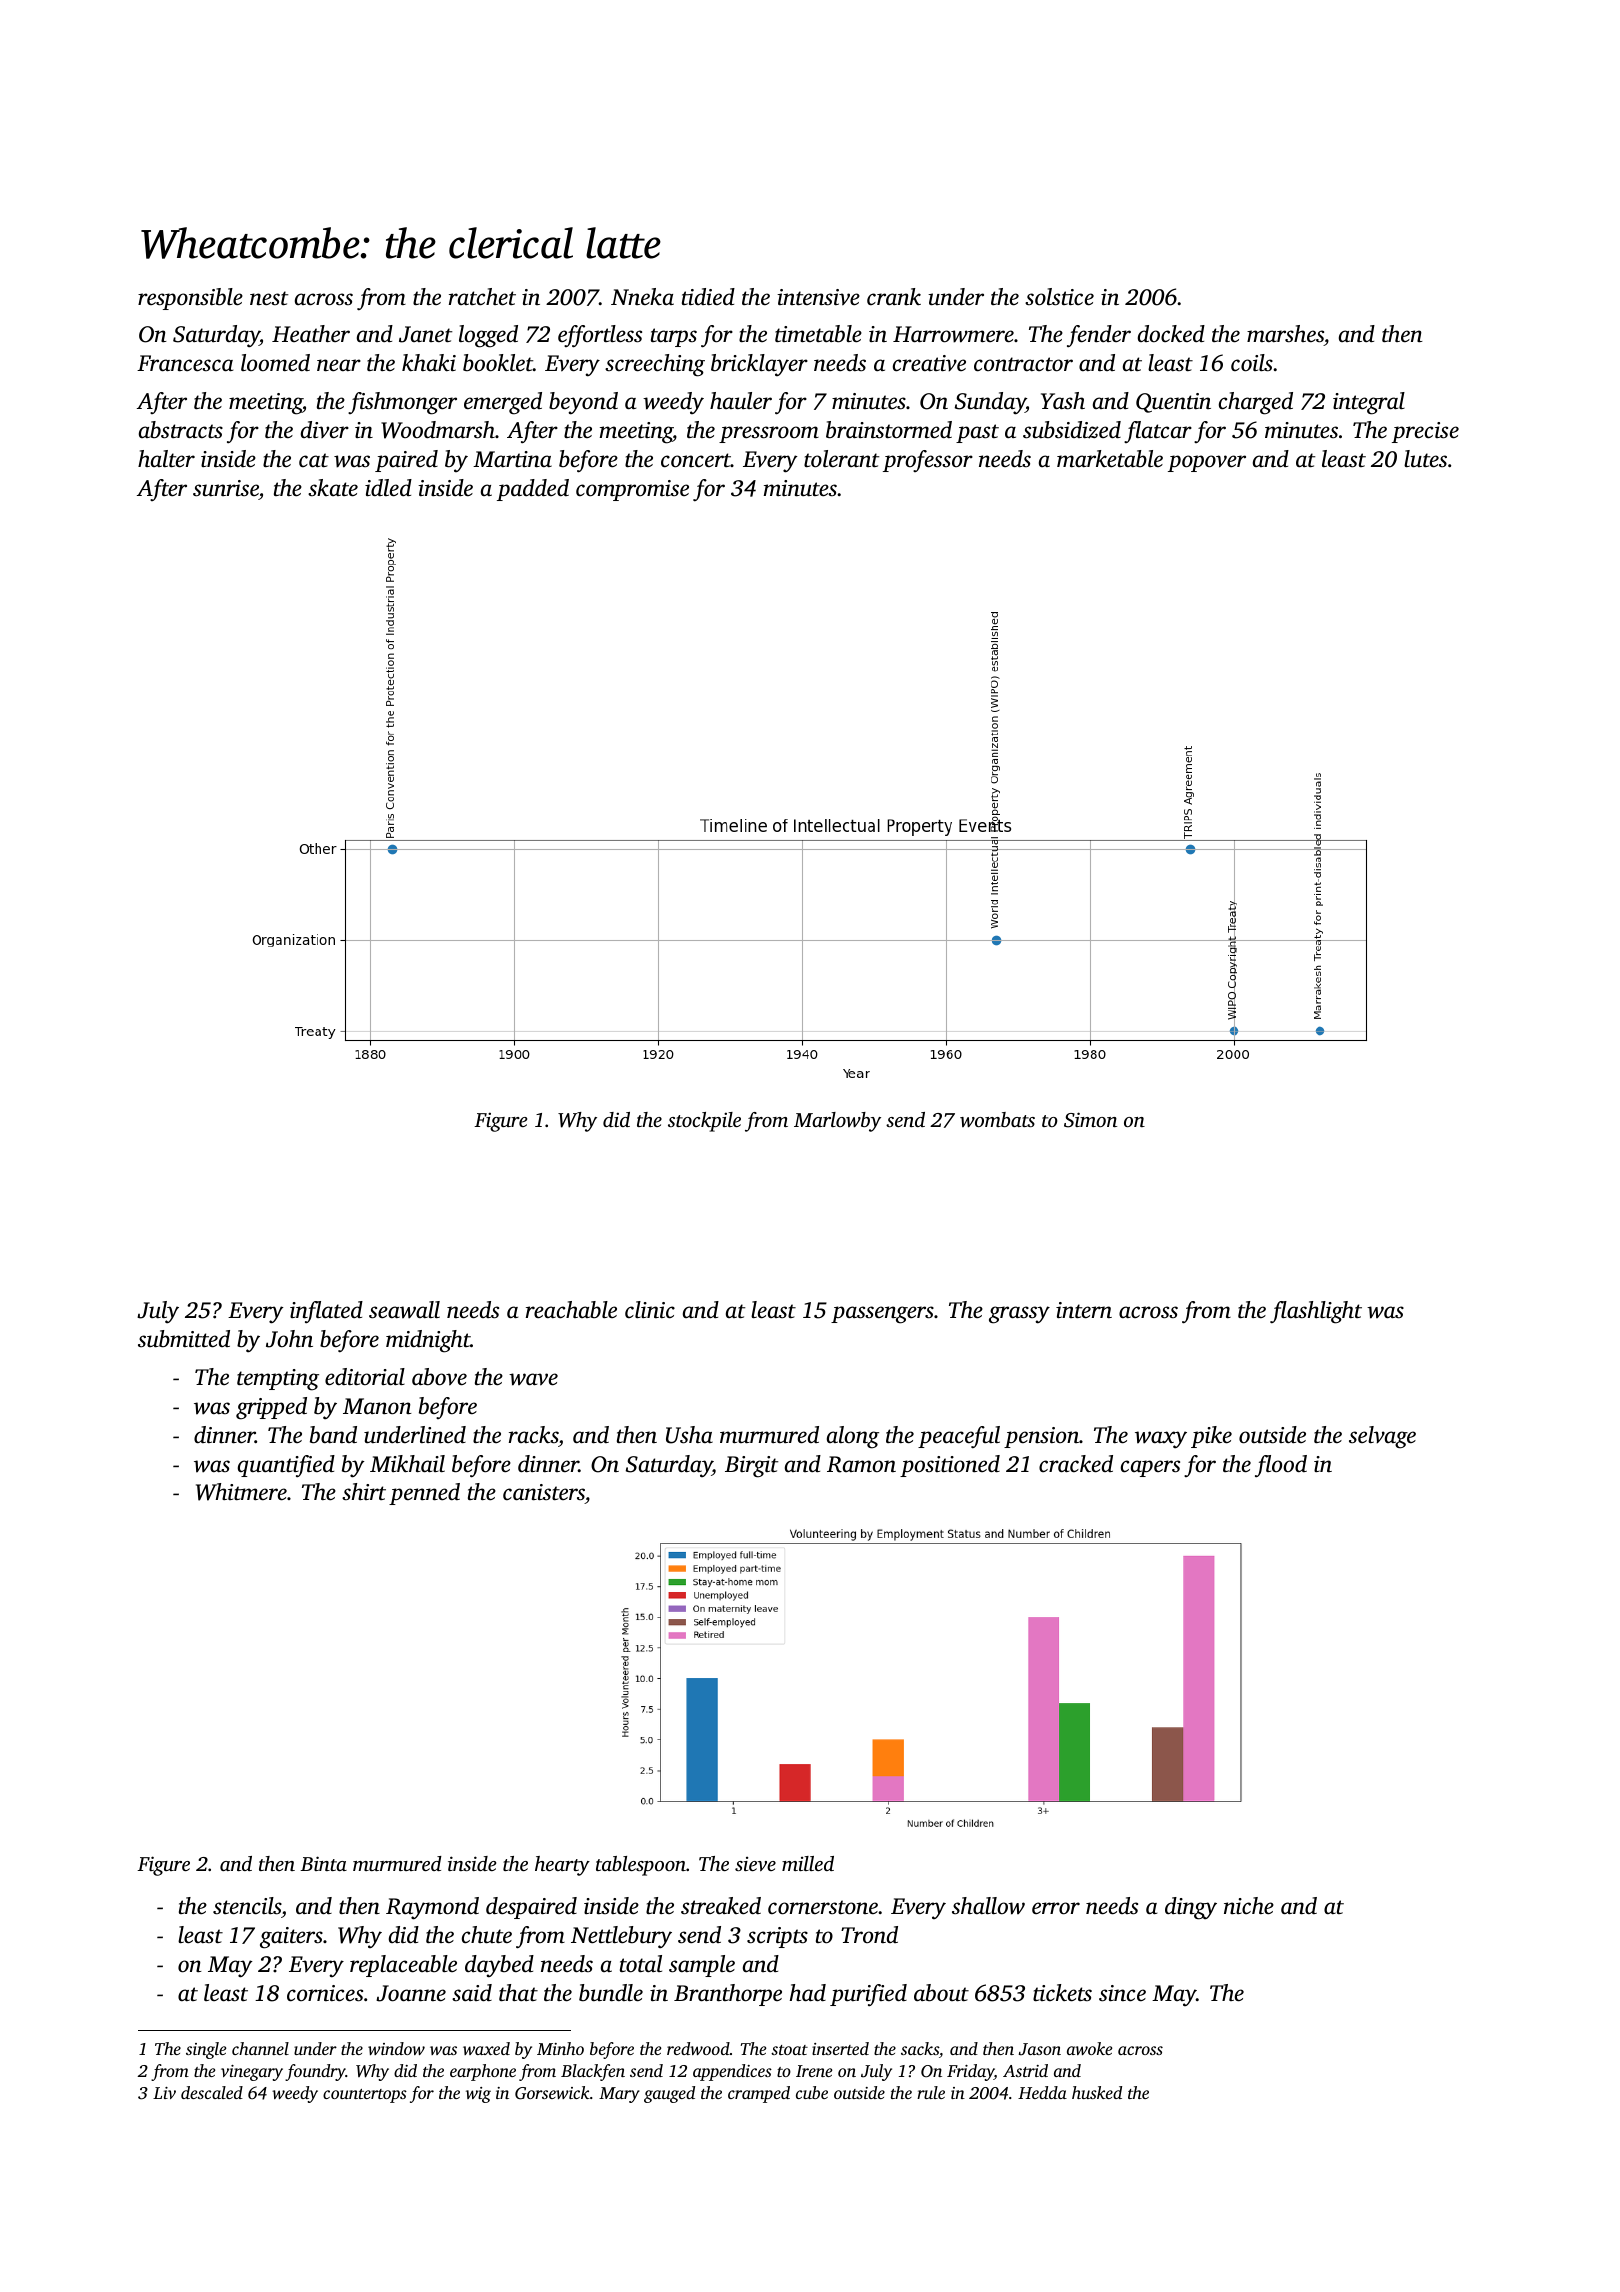 This screenshot has width=1620, height=2292. I want to click on marketable, so click(1110, 459).
